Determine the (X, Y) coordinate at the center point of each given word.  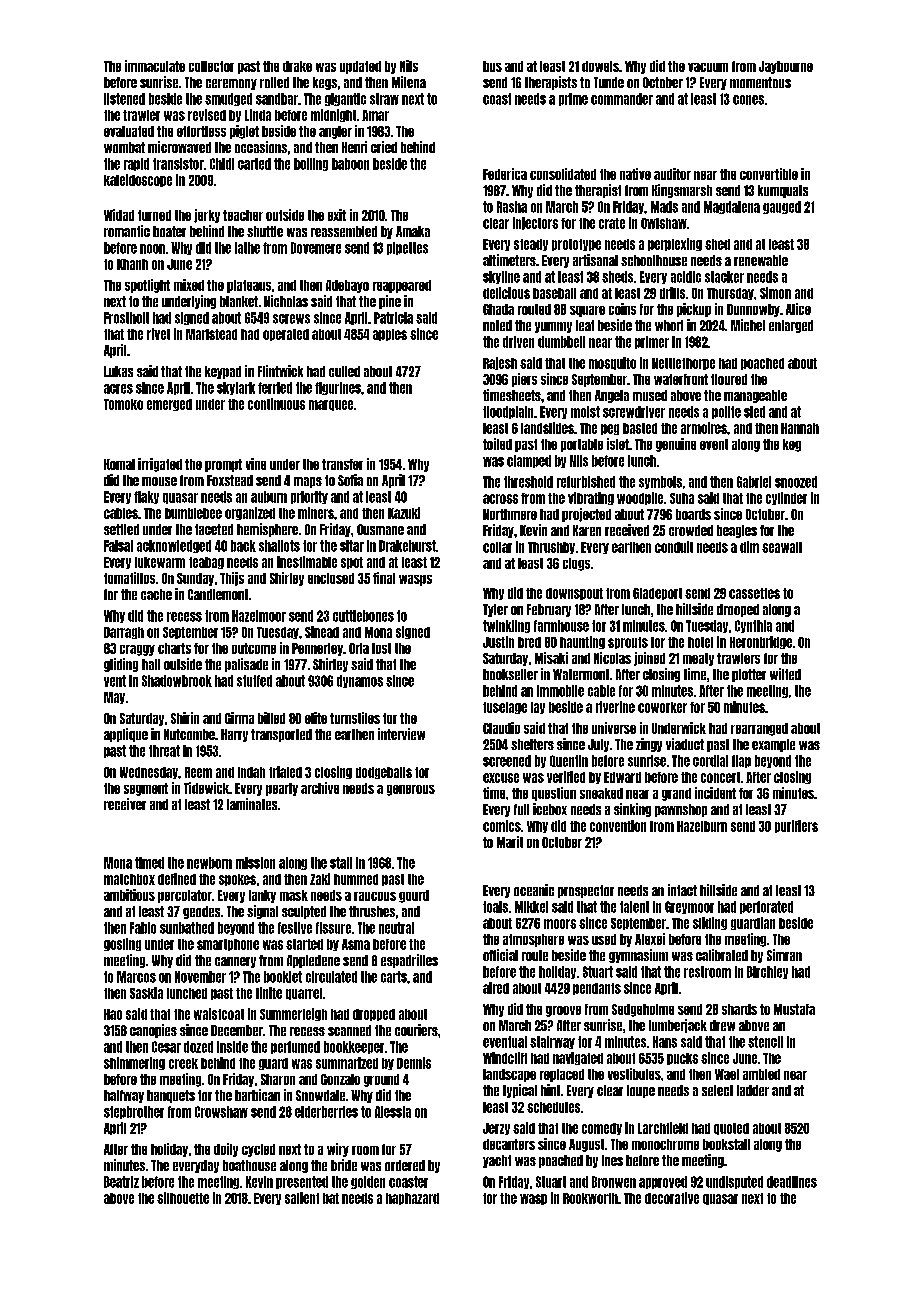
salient (302, 1198)
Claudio (501, 728)
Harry (234, 735)
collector (211, 66)
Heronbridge (761, 642)
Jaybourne (786, 67)
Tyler (495, 610)
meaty (698, 659)
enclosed (331, 578)
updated (360, 67)
